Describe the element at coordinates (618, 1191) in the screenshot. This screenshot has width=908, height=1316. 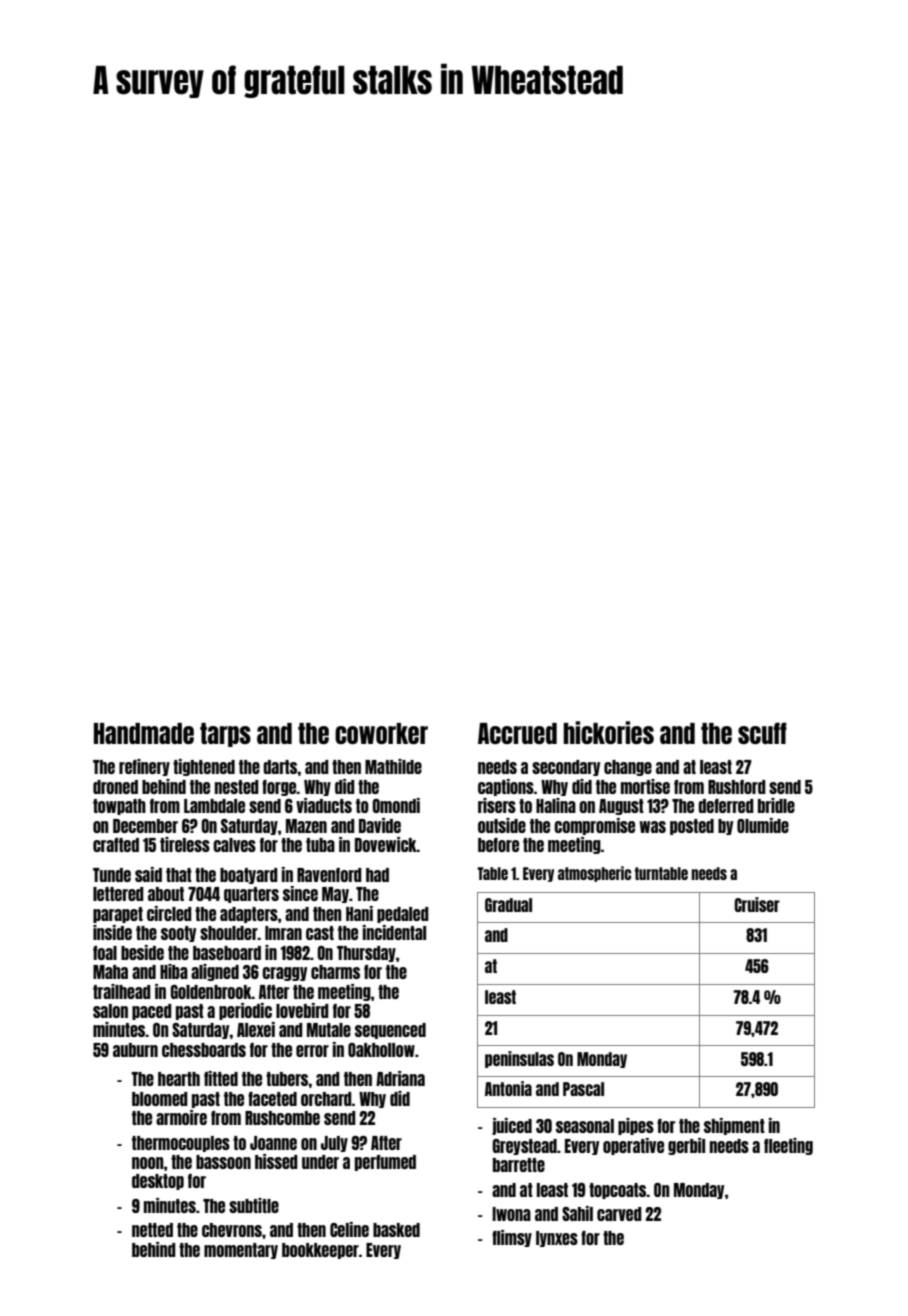
I see `topcoats` at that location.
